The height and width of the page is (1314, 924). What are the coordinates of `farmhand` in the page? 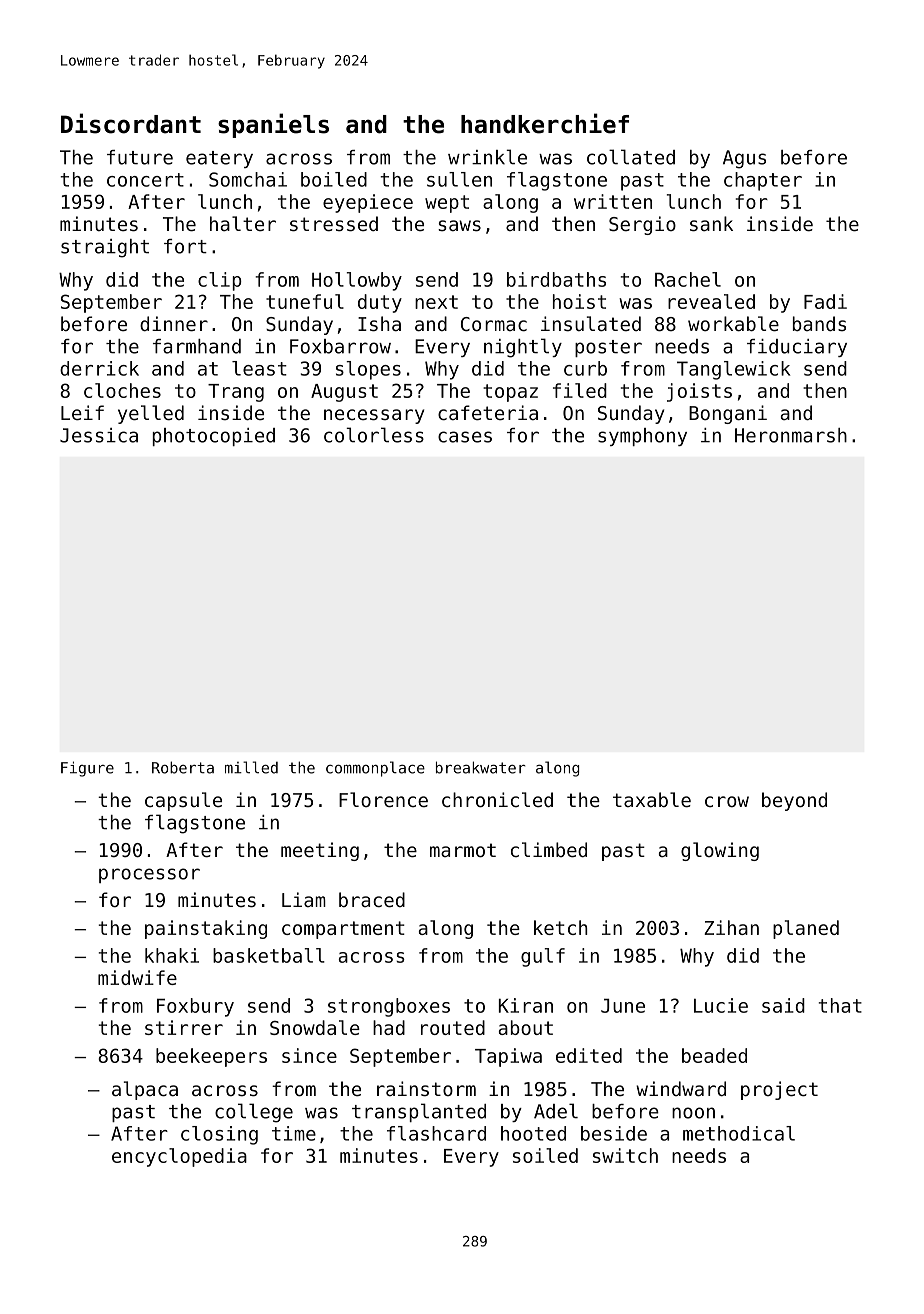 It's located at (197, 346).
